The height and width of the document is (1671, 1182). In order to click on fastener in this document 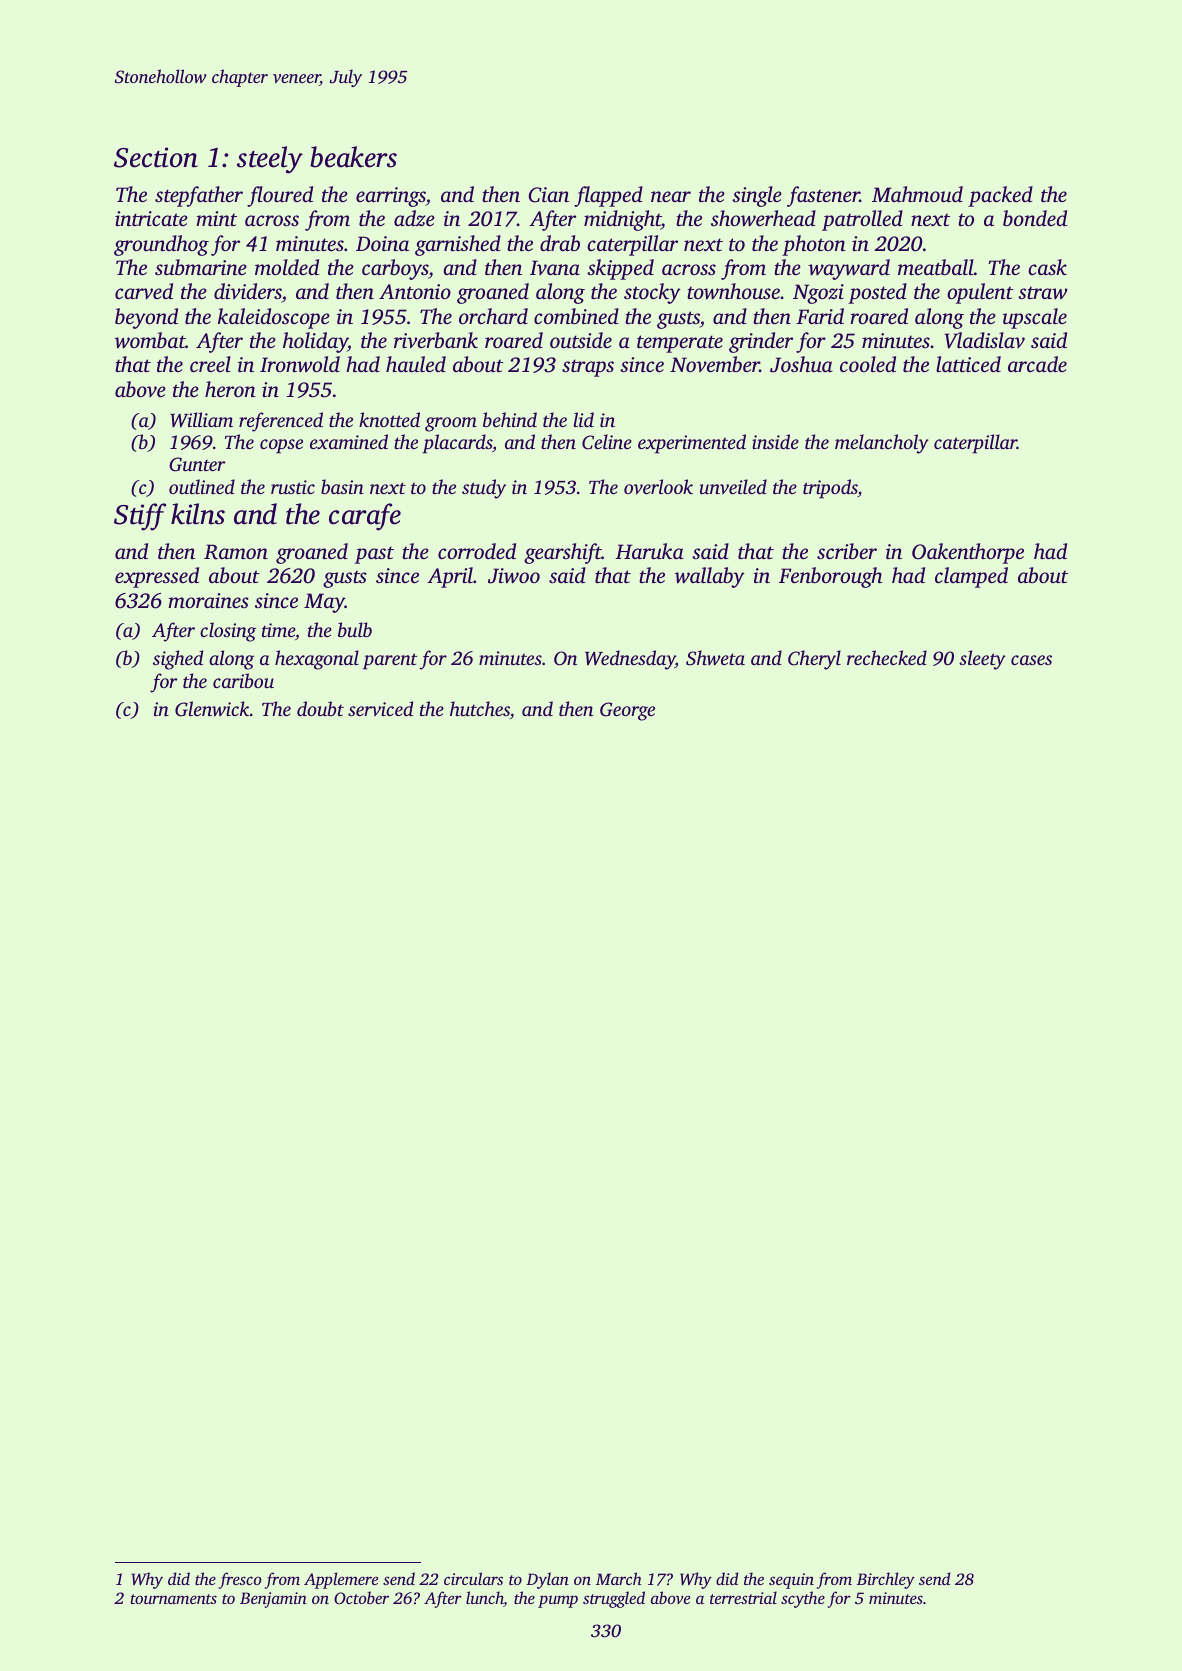, I will do `click(823, 196)`.
